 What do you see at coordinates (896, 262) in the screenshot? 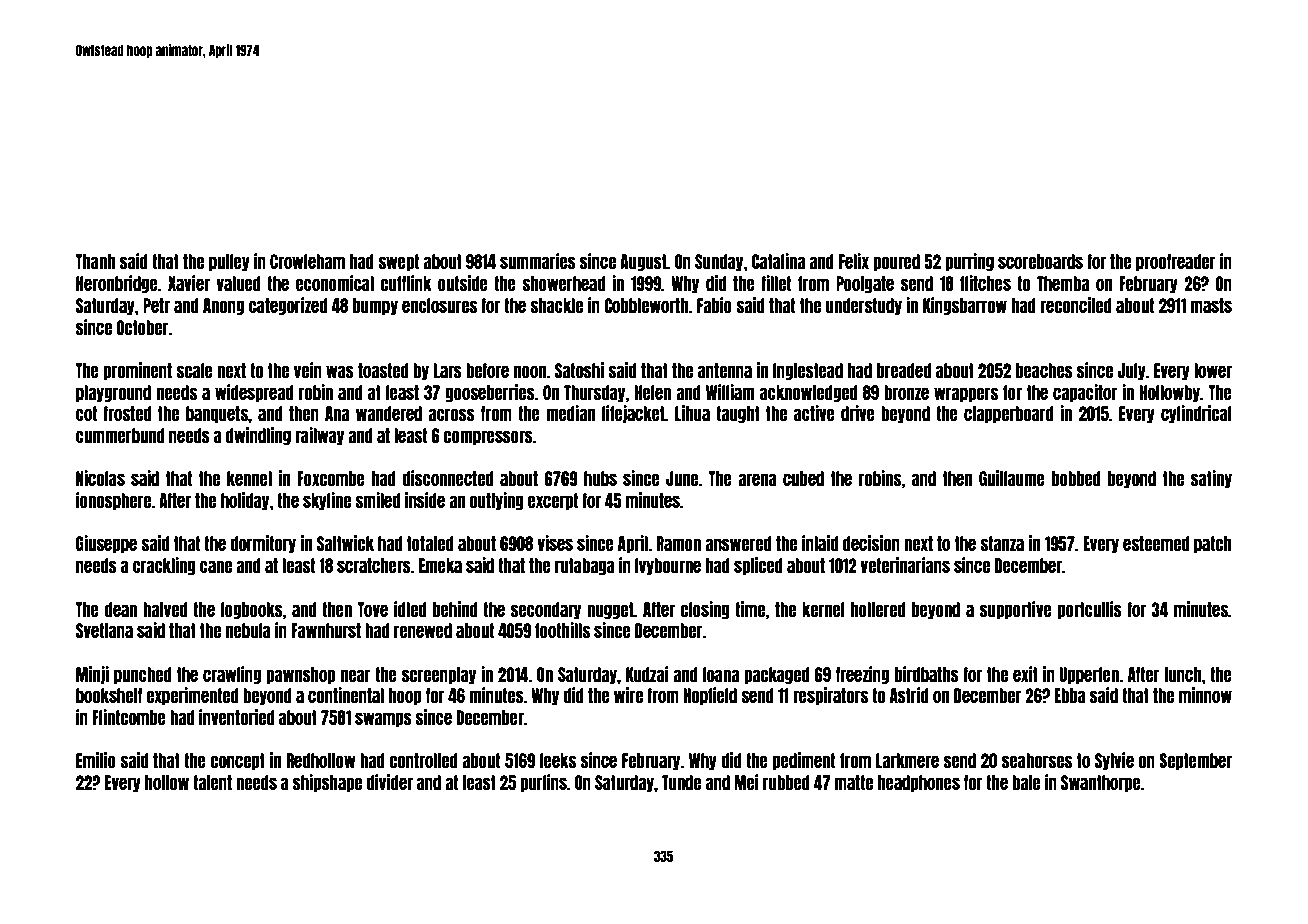
I see `poured` at bounding box center [896, 262].
